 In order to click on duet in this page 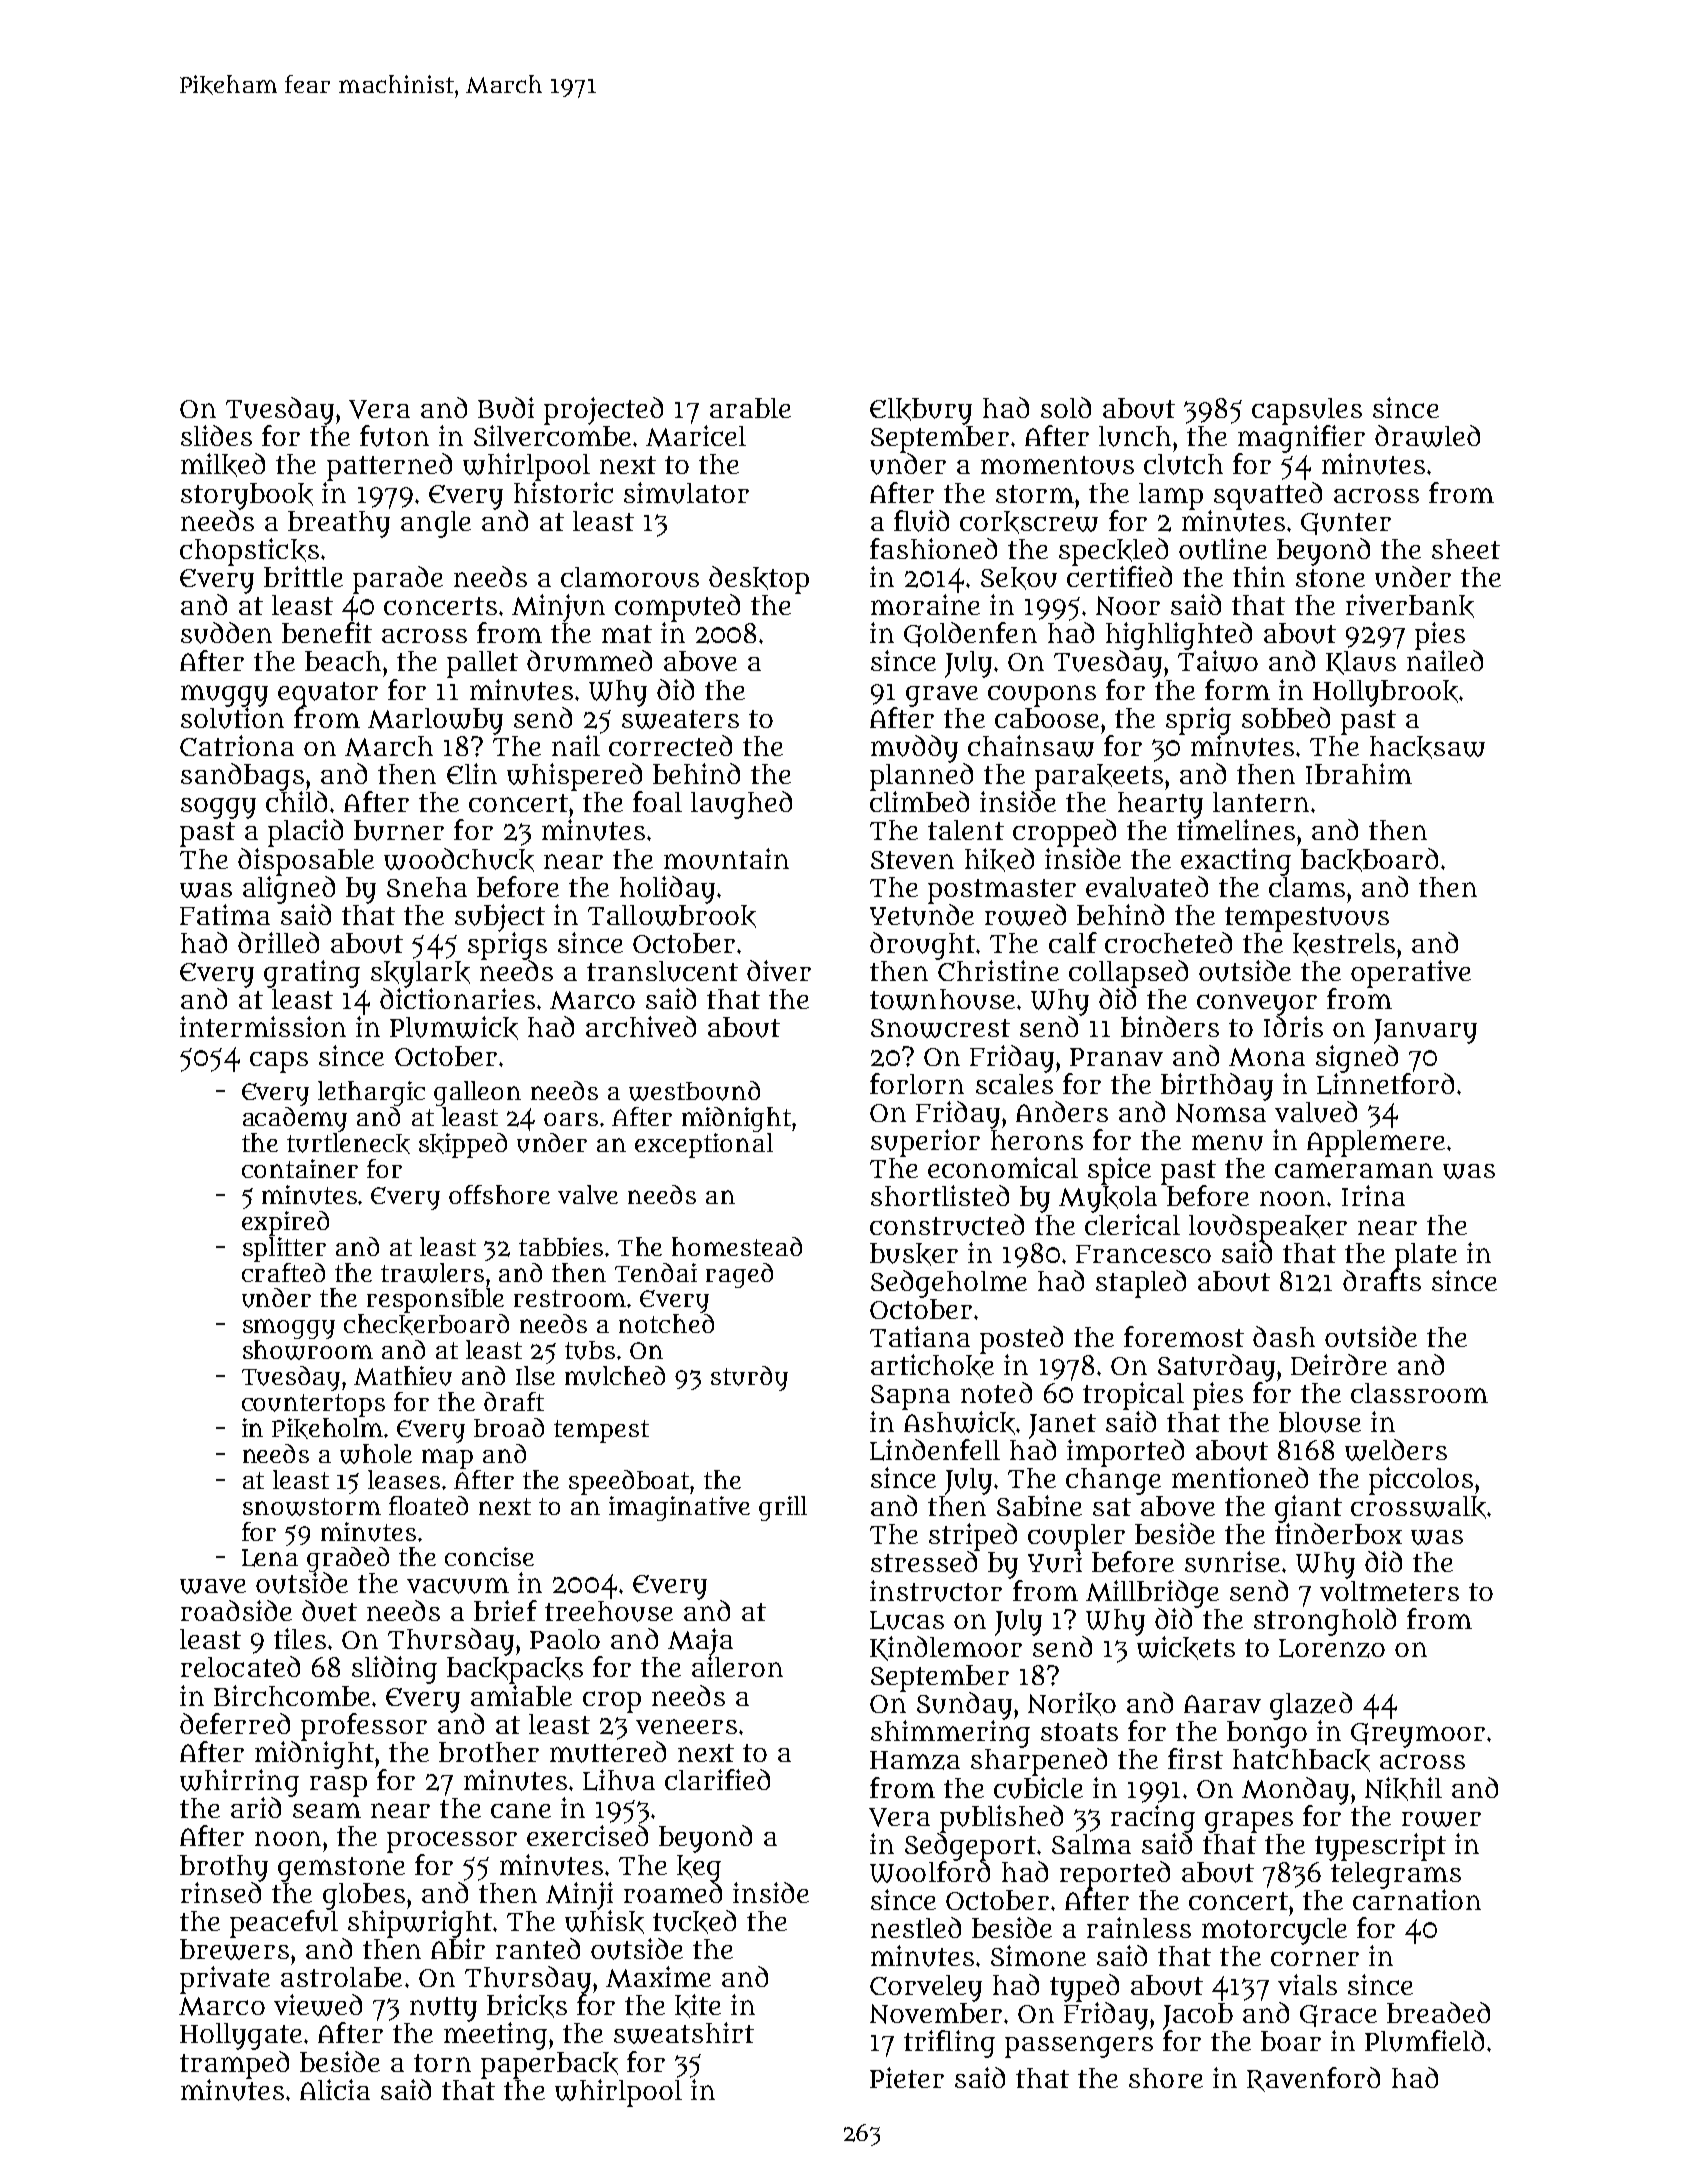, I will do `click(329, 1611)`.
